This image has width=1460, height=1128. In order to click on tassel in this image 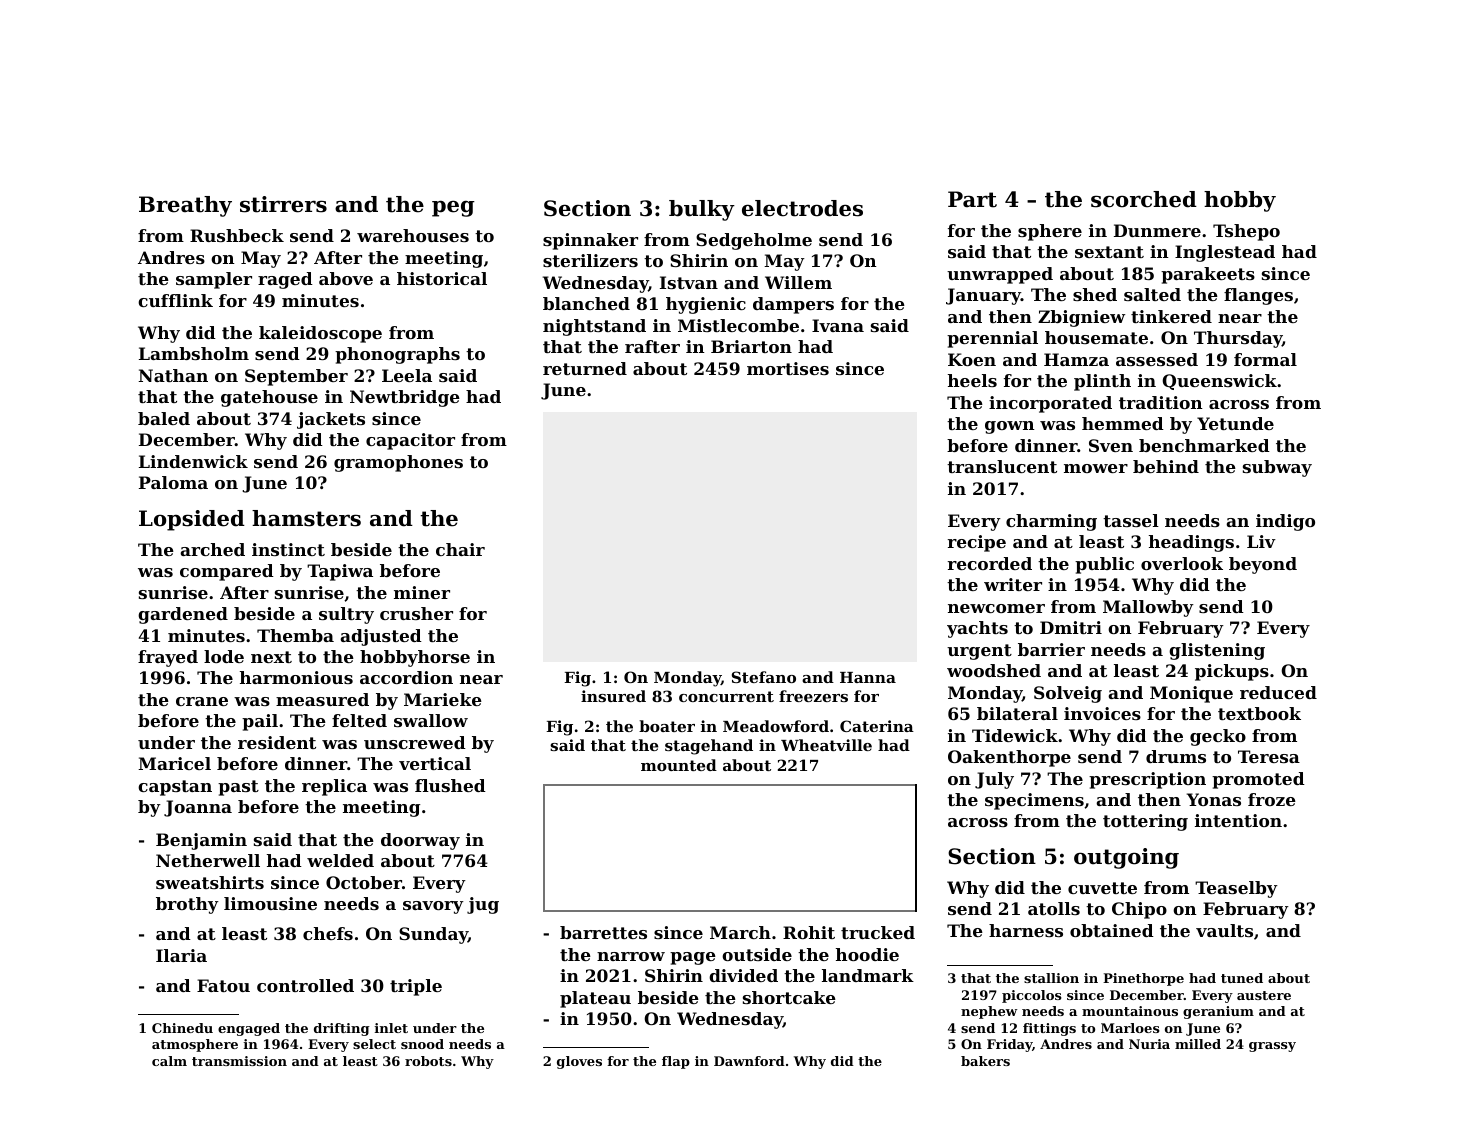, I will do `click(1131, 520)`.
